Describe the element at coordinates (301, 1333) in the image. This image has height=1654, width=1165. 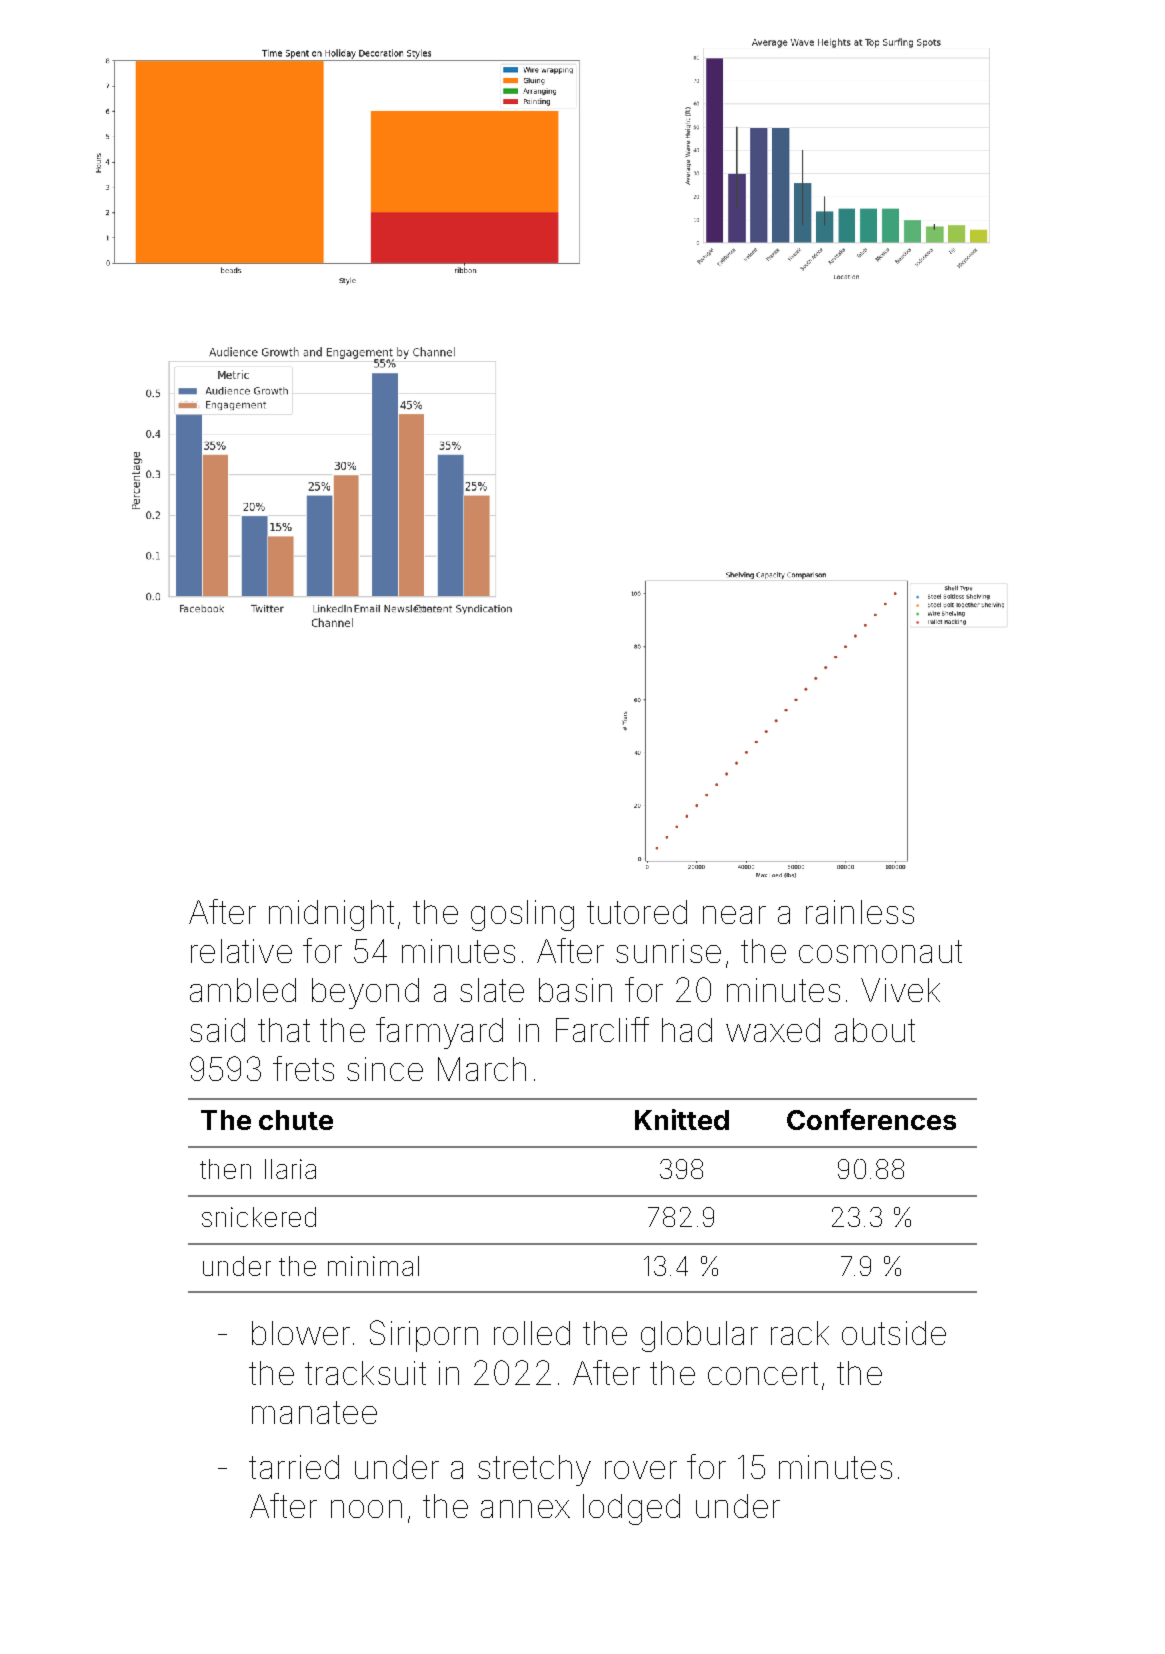
I see `blower` at that location.
